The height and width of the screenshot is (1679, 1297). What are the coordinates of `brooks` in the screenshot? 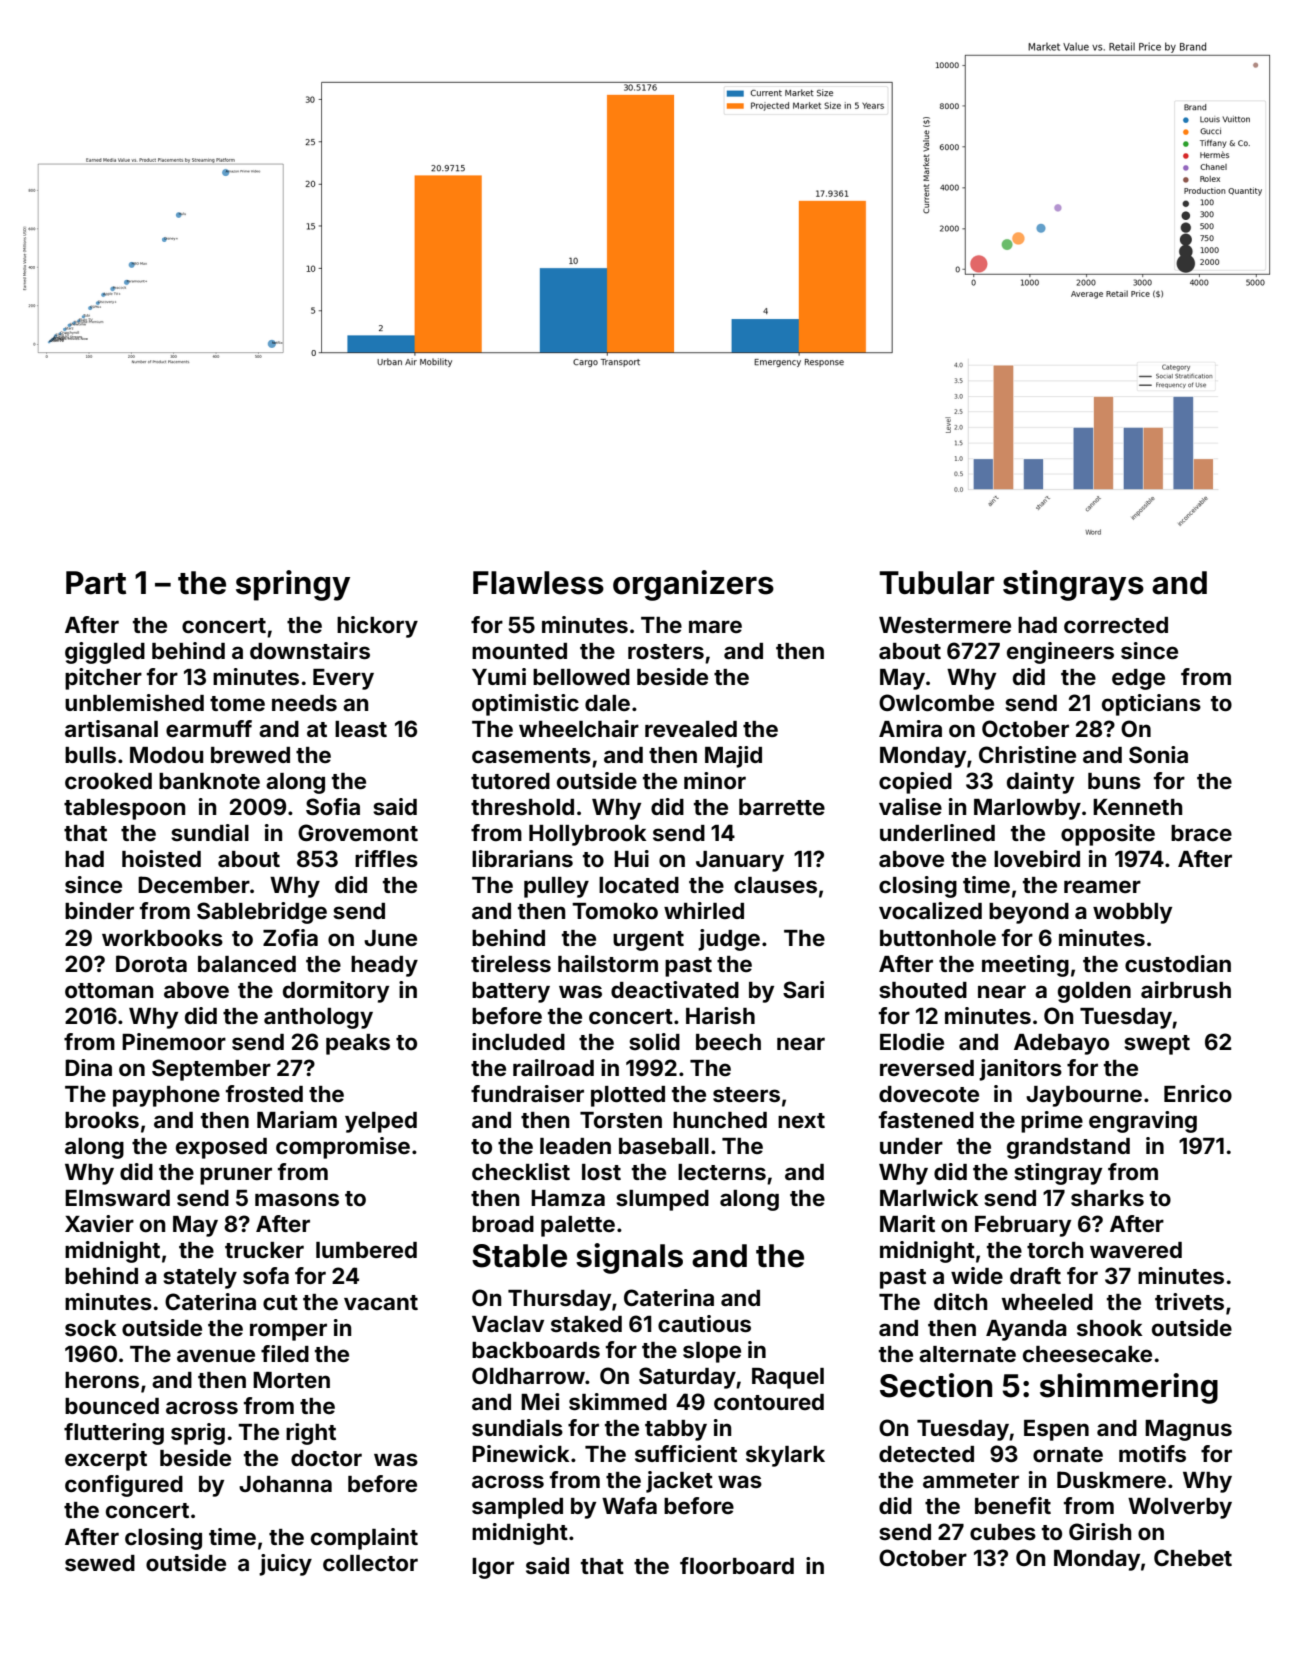 It's located at (102, 1120).
